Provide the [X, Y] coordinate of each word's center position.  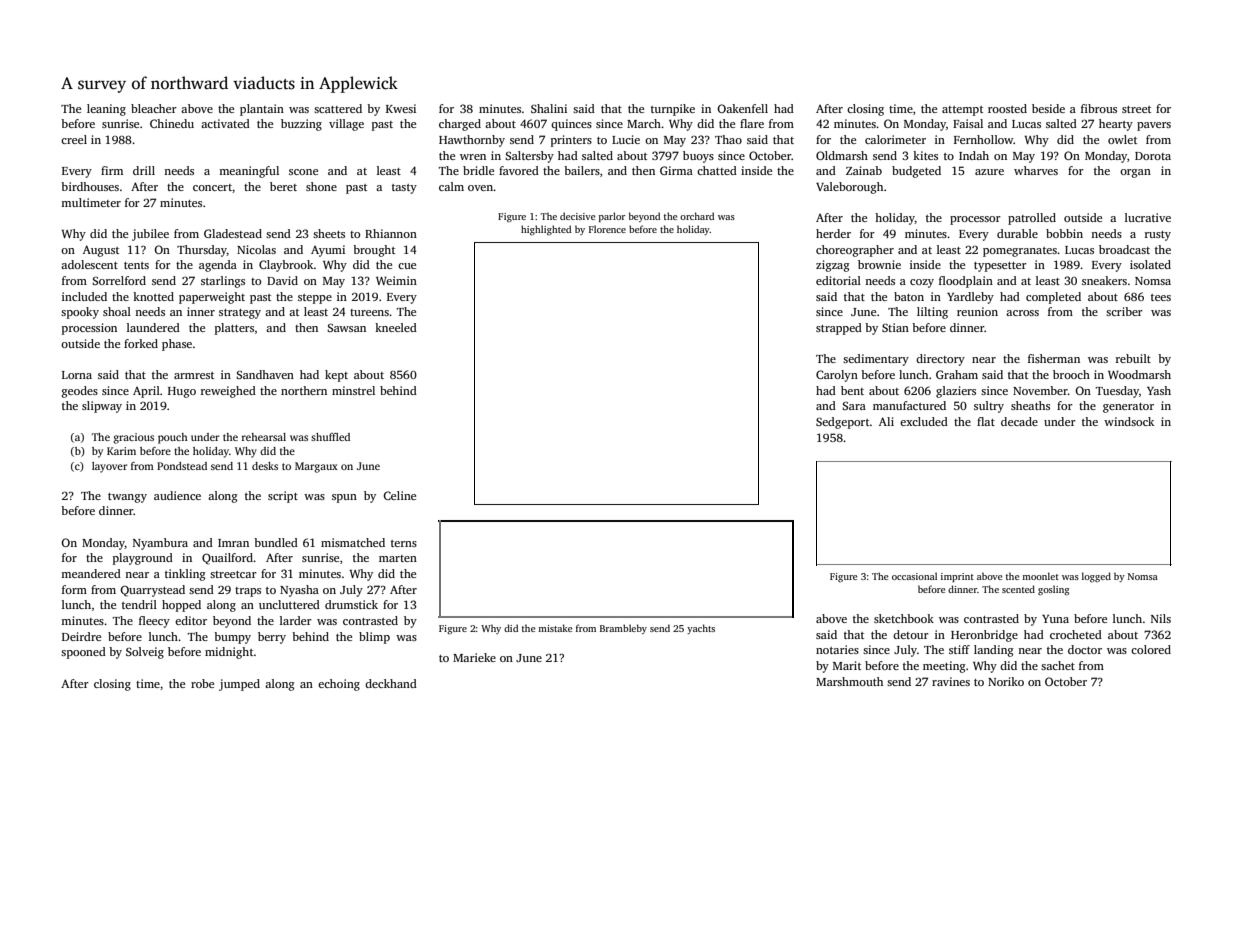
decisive [577, 216]
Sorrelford [119, 280]
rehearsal [264, 437]
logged [1096, 577]
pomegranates [1020, 252]
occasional [914, 576]
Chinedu [172, 123]
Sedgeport [843, 423]
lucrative [1148, 217]
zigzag [833, 266]
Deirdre [81, 636]
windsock [1129, 421]
